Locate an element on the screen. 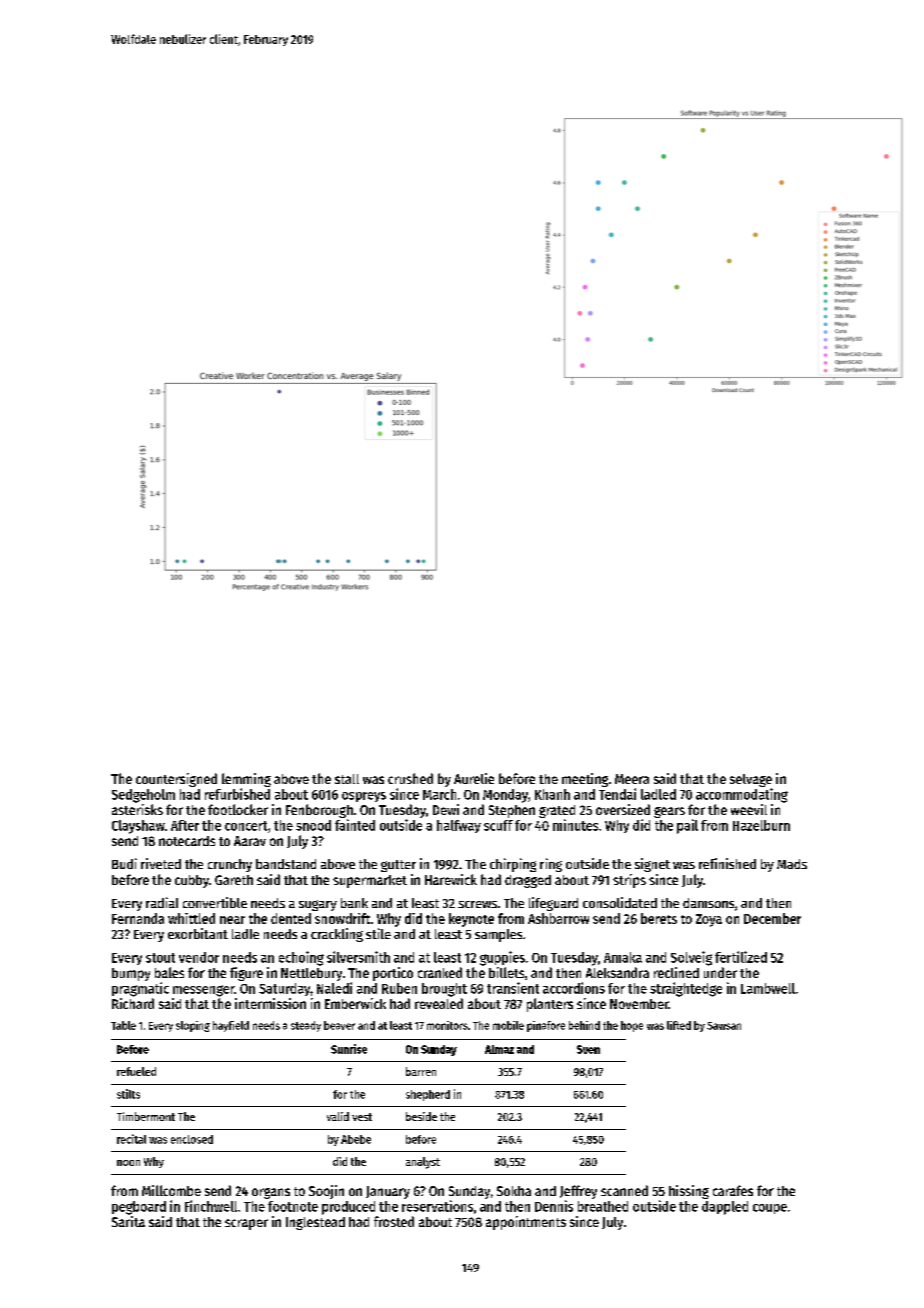 Image resolution: width=924 pixels, height=1308 pixels. supermarket is located at coordinates (370, 881).
